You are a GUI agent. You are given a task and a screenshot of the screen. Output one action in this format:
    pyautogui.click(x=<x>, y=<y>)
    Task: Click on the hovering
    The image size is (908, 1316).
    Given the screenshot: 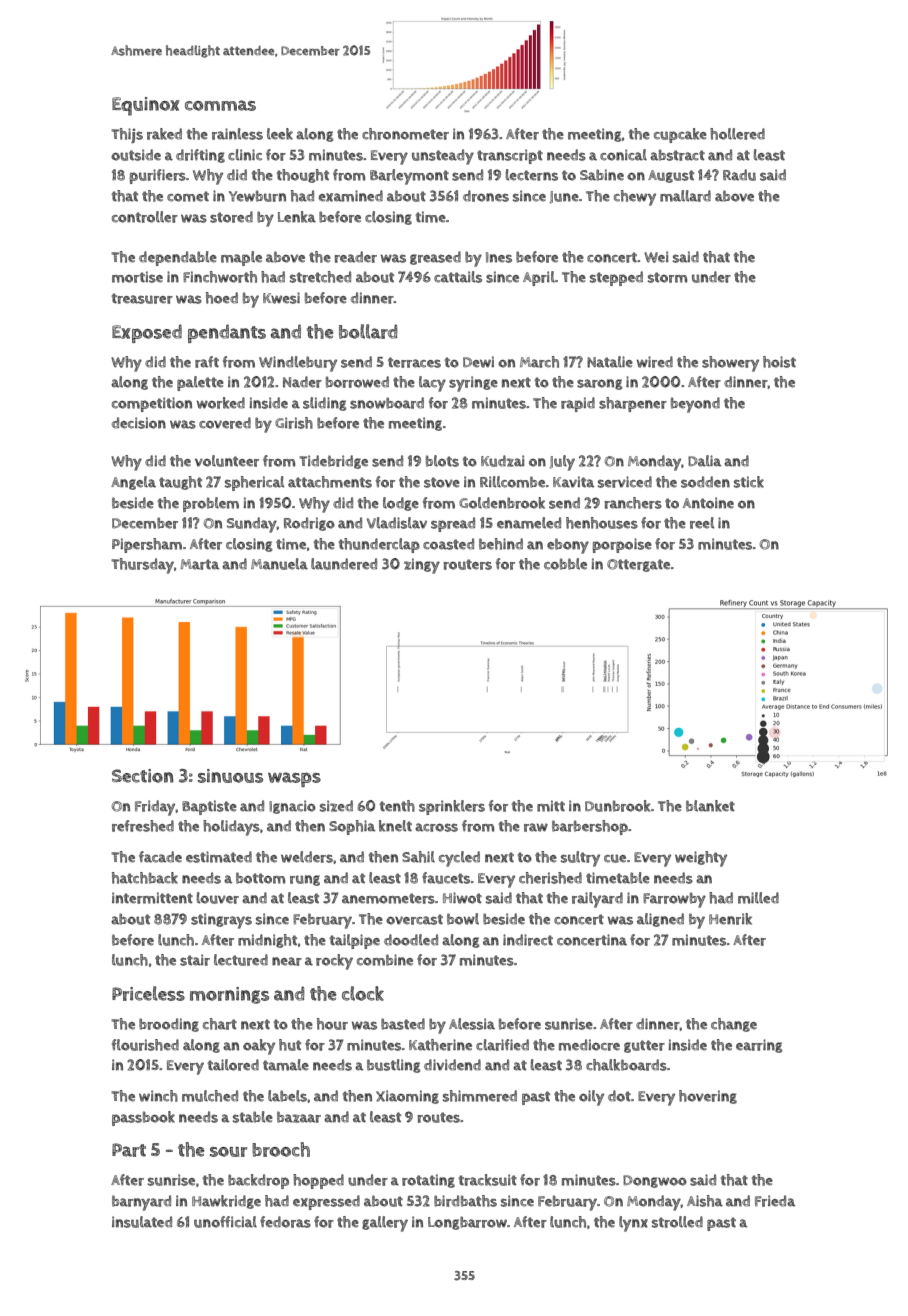 What is the action you would take?
    pyautogui.click(x=708, y=1097)
